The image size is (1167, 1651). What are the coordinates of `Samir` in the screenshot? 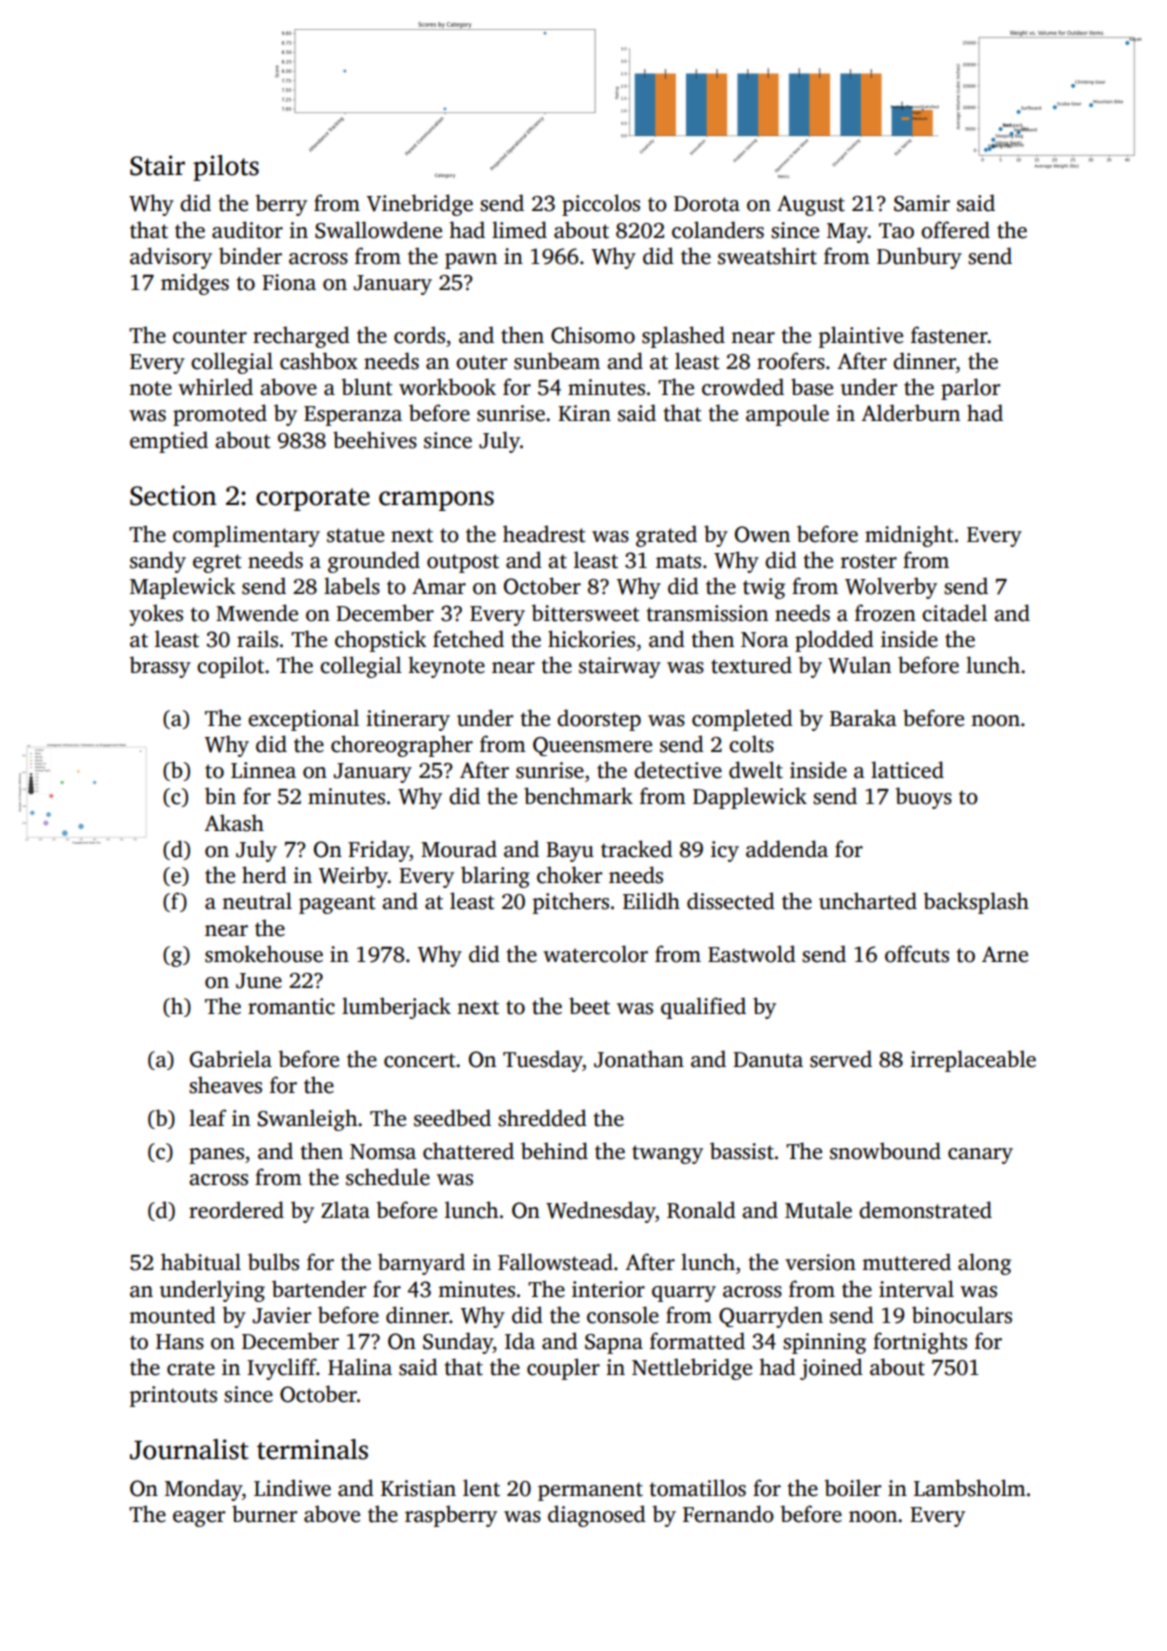 It's located at (922, 203).
